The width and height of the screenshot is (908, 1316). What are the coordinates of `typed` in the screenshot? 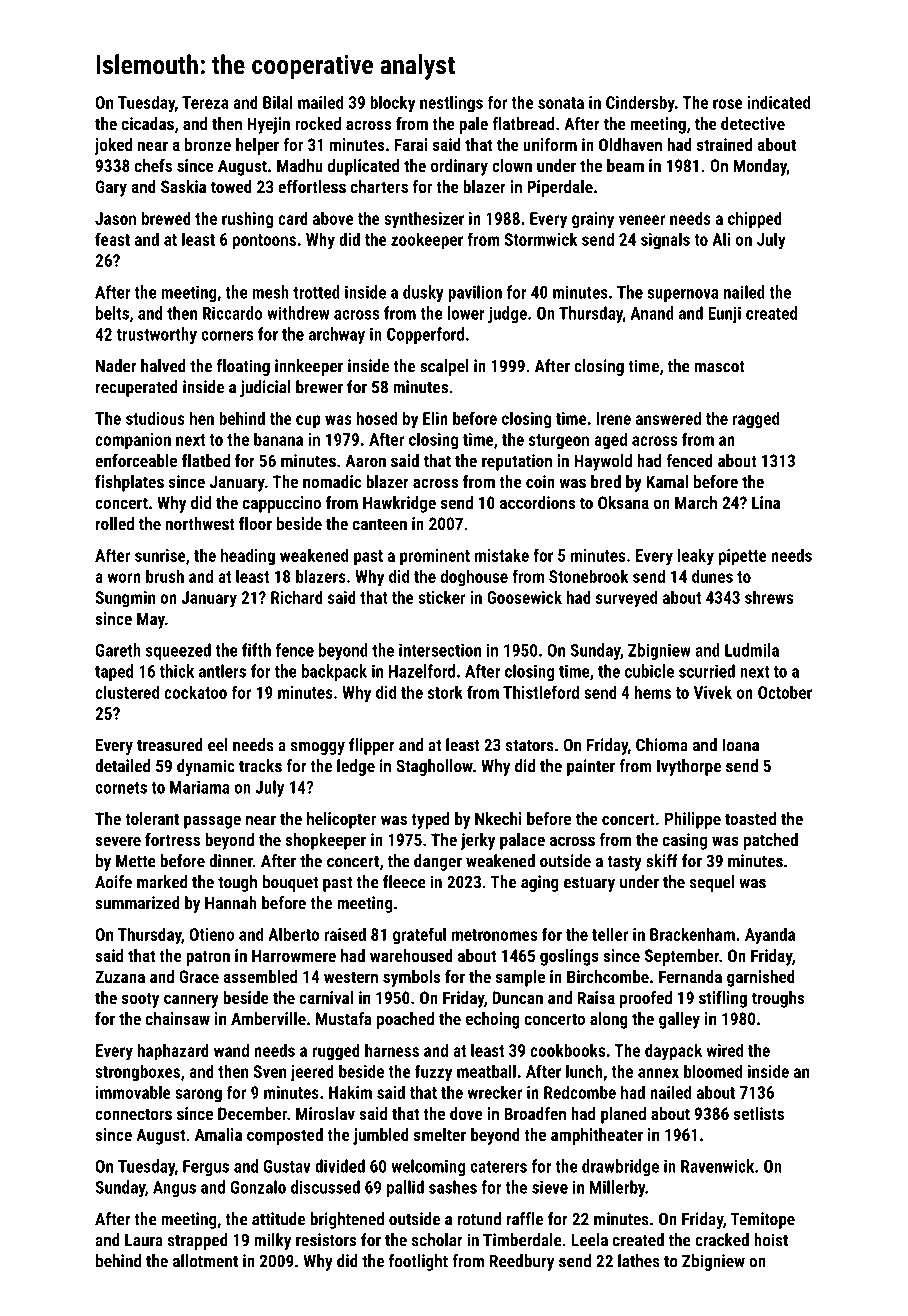 It's located at (430, 820).
